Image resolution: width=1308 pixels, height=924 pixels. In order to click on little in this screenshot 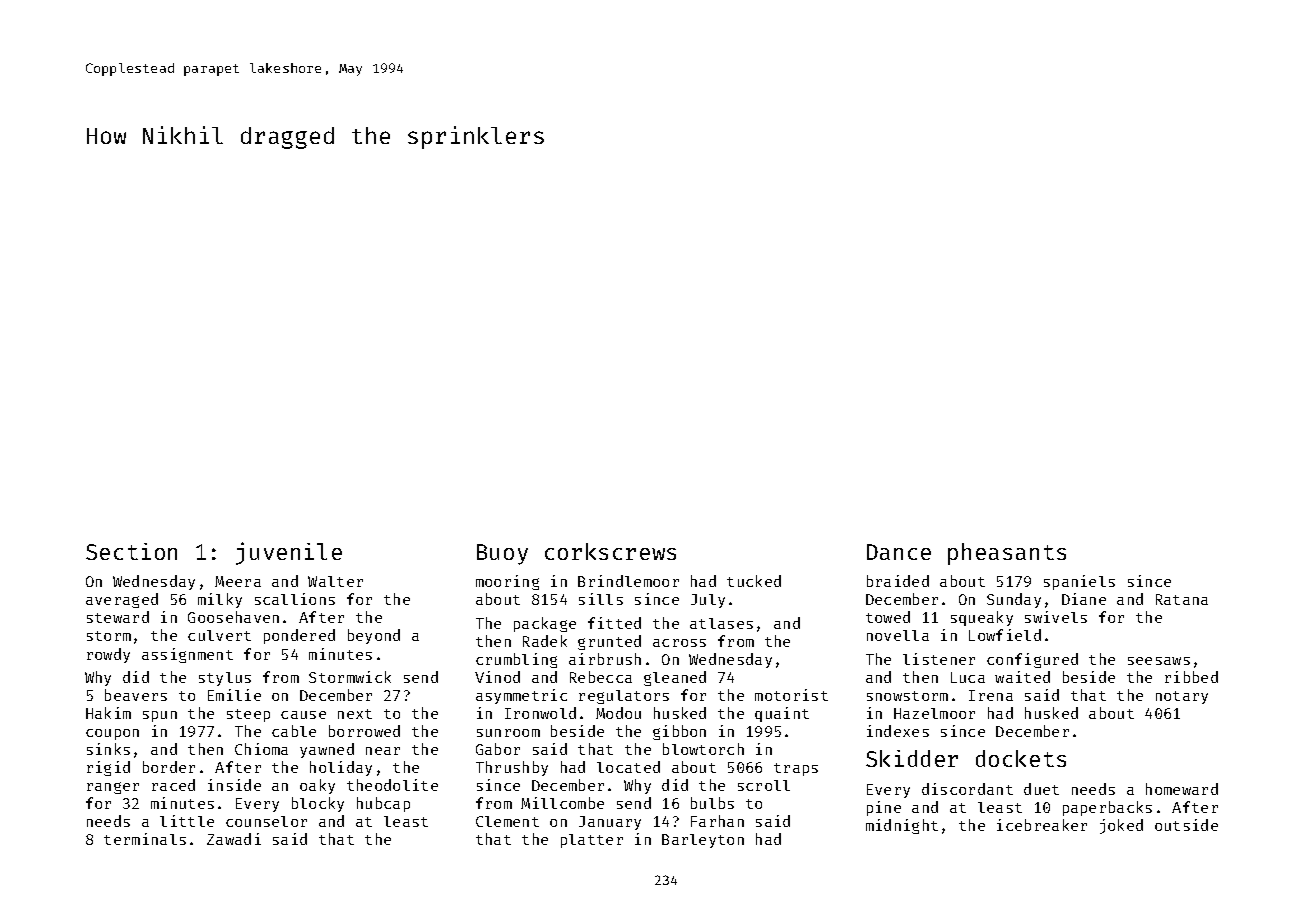, I will do `click(187, 821)`.
